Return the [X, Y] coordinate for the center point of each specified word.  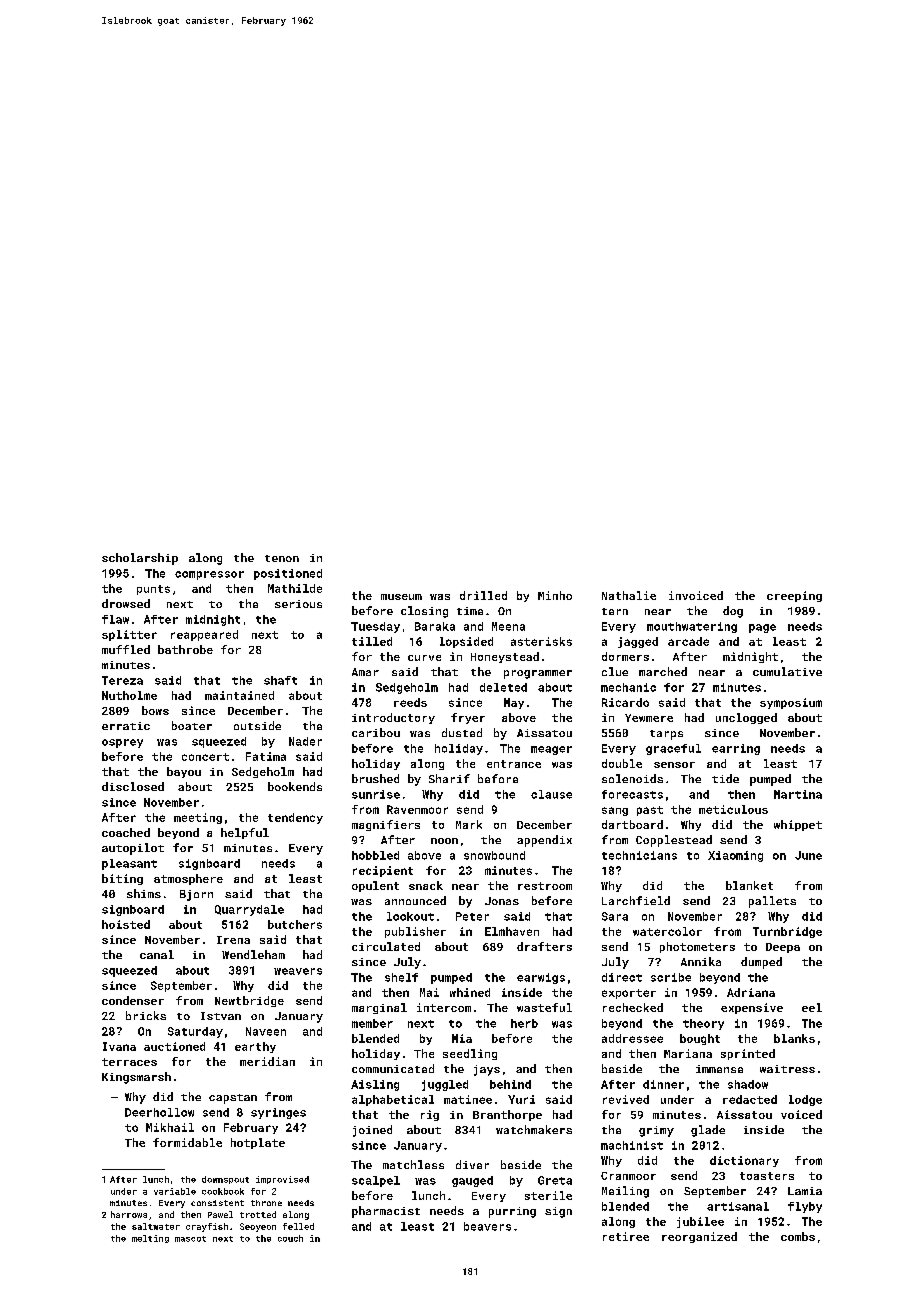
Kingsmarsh [136, 1078]
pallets [772, 902]
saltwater [156, 1226]
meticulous [733, 809]
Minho [555, 595]
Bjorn [196, 895]
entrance [514, 764]
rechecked [633, 1007]
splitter [129, 635]
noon [444, 841]
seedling [470, 1054]
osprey [122, 743]
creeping [794, 596]
